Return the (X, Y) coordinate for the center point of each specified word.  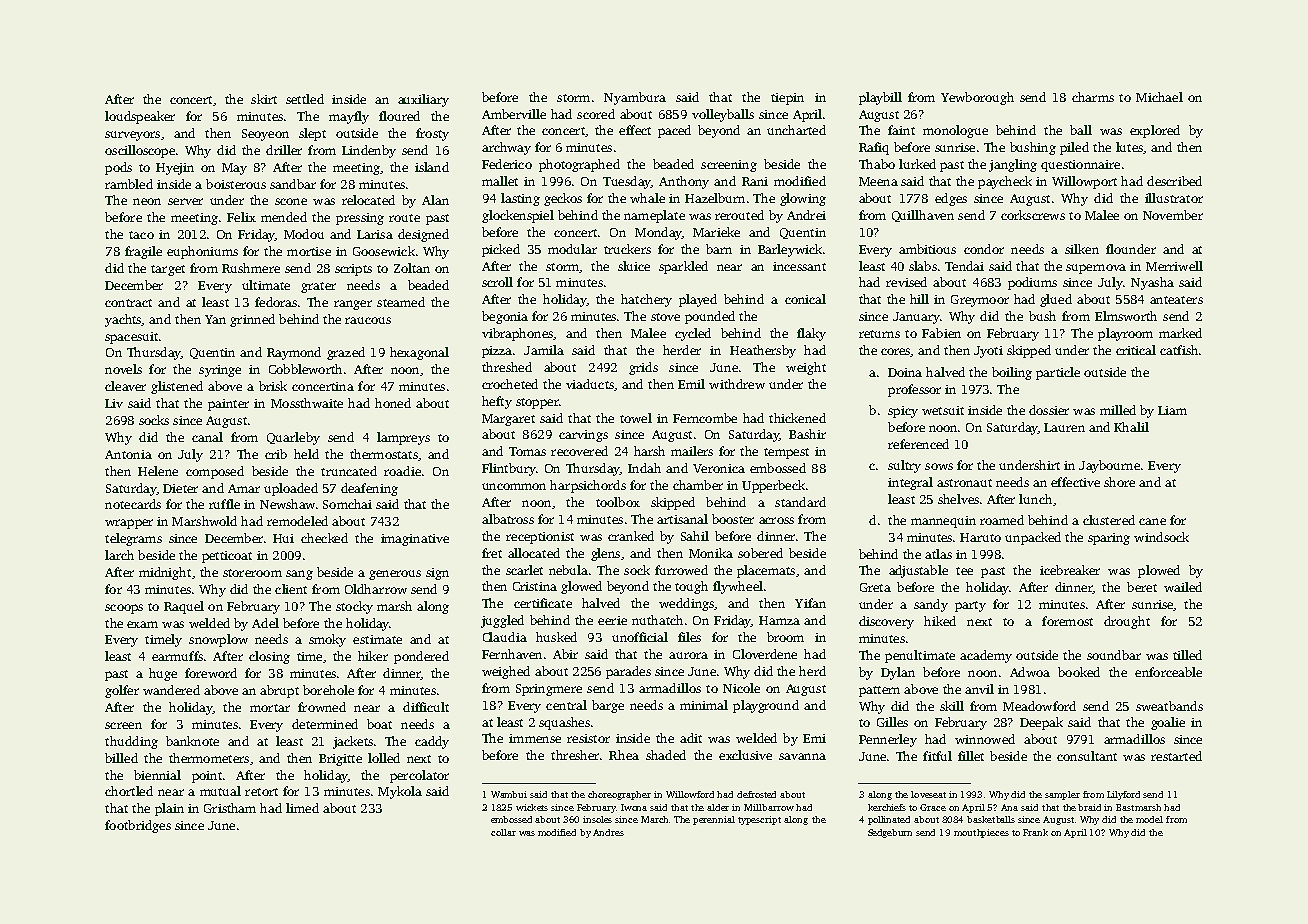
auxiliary (423, 100)
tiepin (787, 99)
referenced (918, 444)
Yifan (810, 603)
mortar (270, 708)
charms (1093, 97)
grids (643, 368)
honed (393, 403)
